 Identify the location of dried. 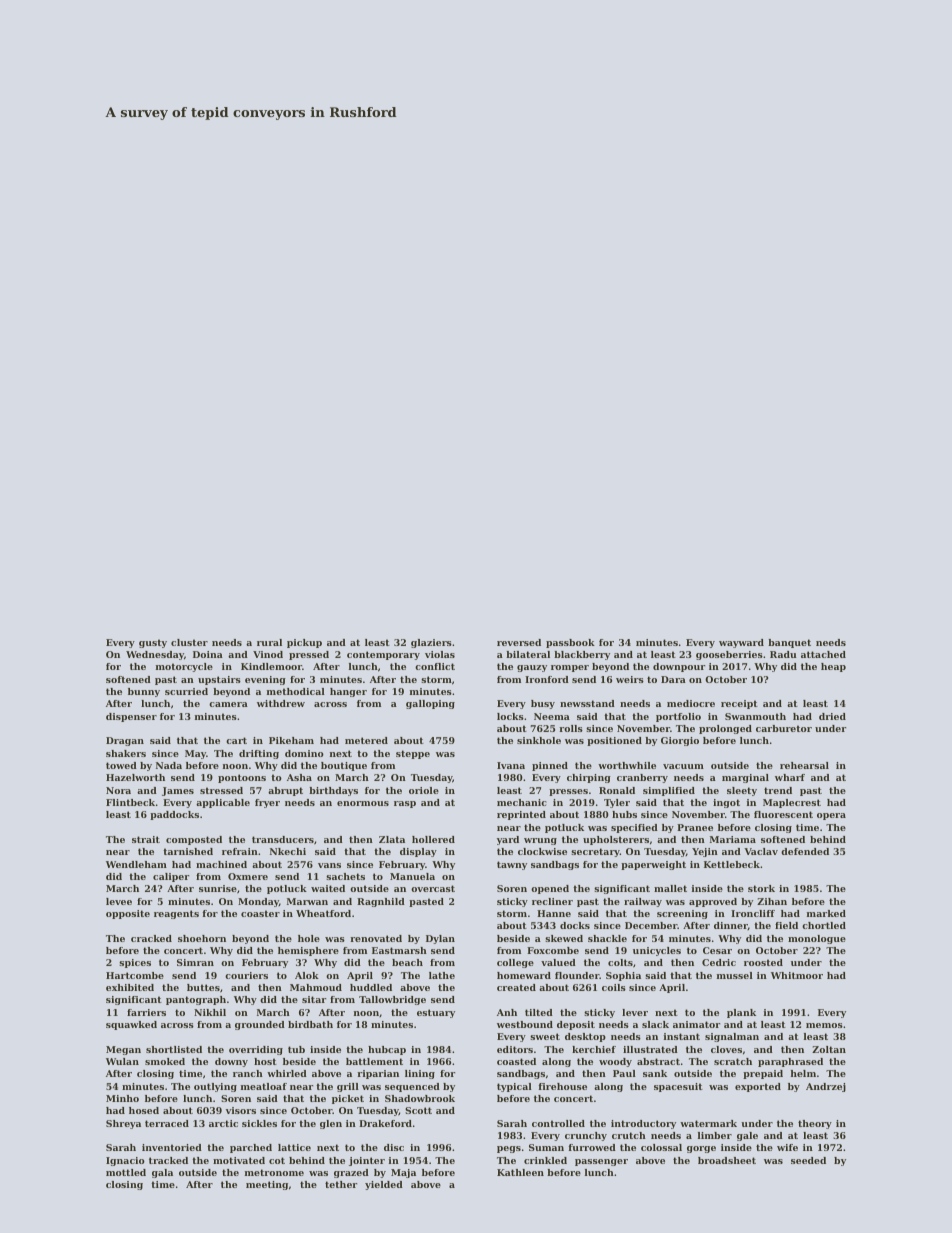
(832, 716).
